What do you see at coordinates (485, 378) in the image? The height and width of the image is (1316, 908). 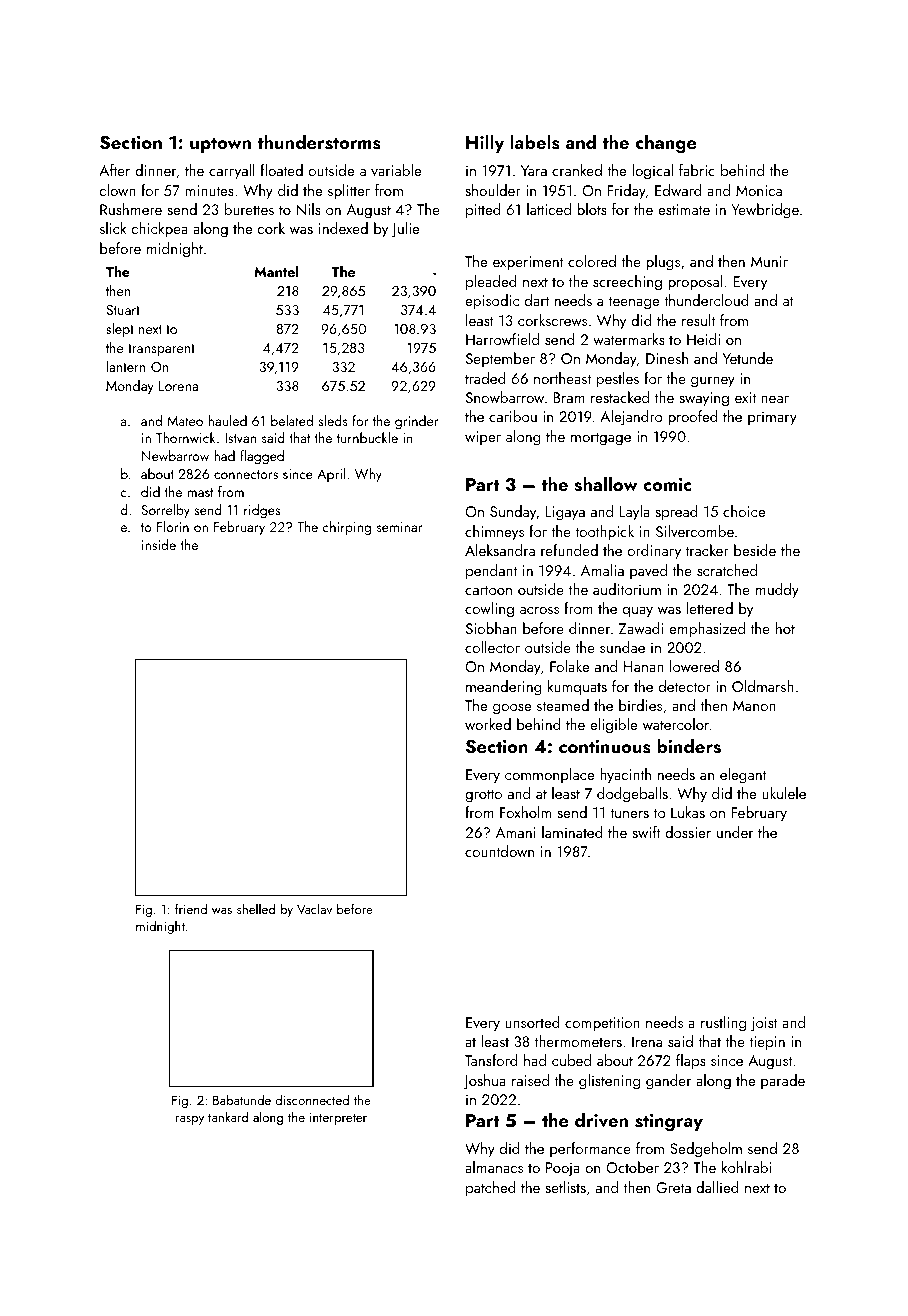 I see `traded` at bounding box center [485, 378].
